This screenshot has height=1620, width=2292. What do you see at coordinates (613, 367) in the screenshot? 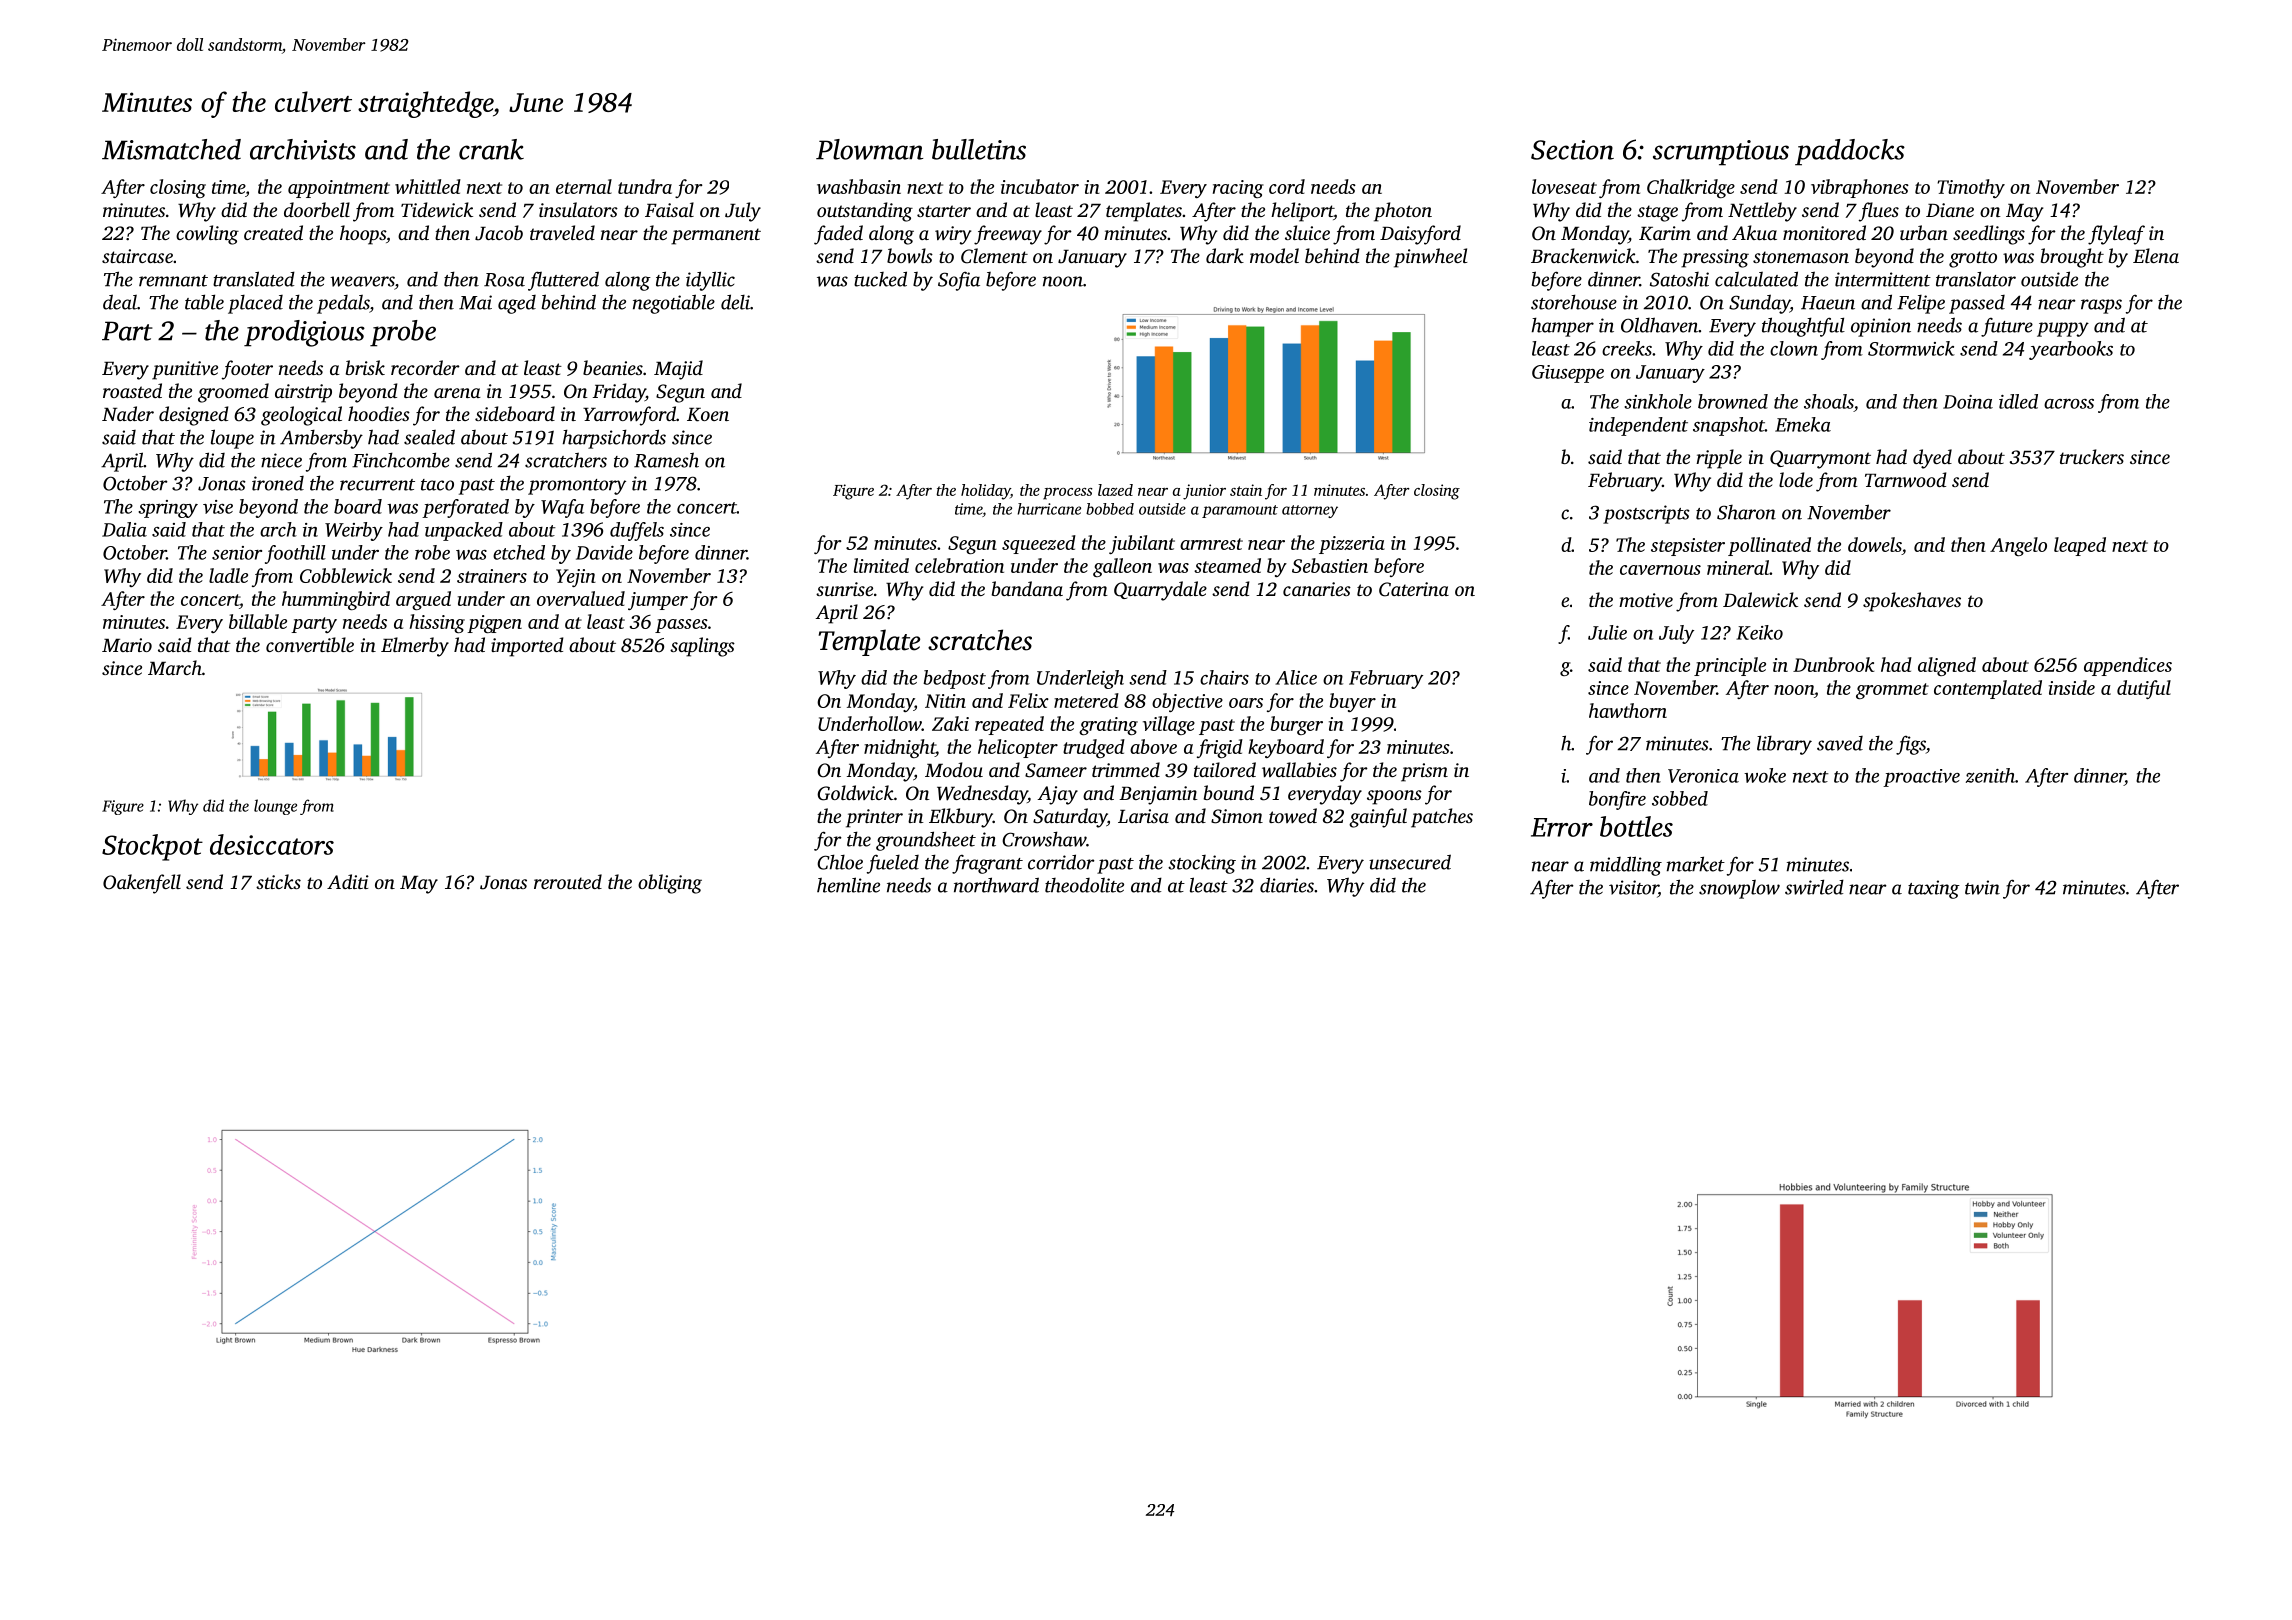
I see `beanies` at bounding box center [613, 367].
